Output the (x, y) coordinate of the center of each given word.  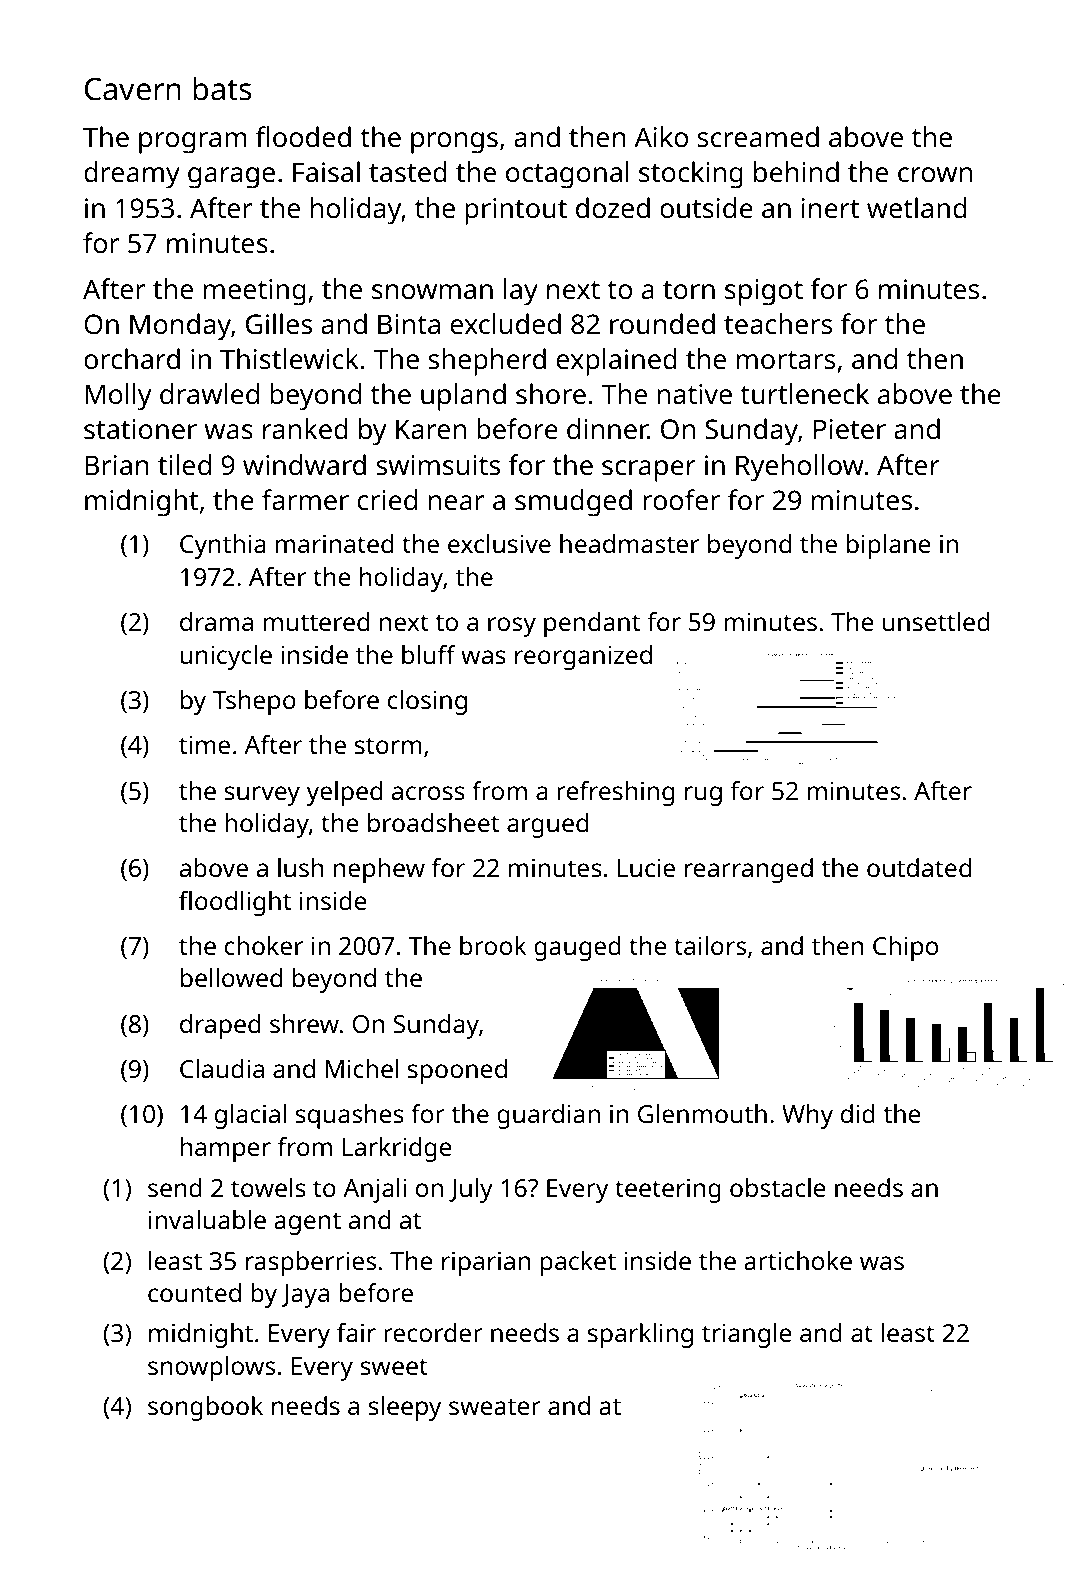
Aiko (661, 136)
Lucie (646, 868)
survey (262, 796)
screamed (758, 137)
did (858, 1113)
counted (194, 1292)
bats (222, 88)
